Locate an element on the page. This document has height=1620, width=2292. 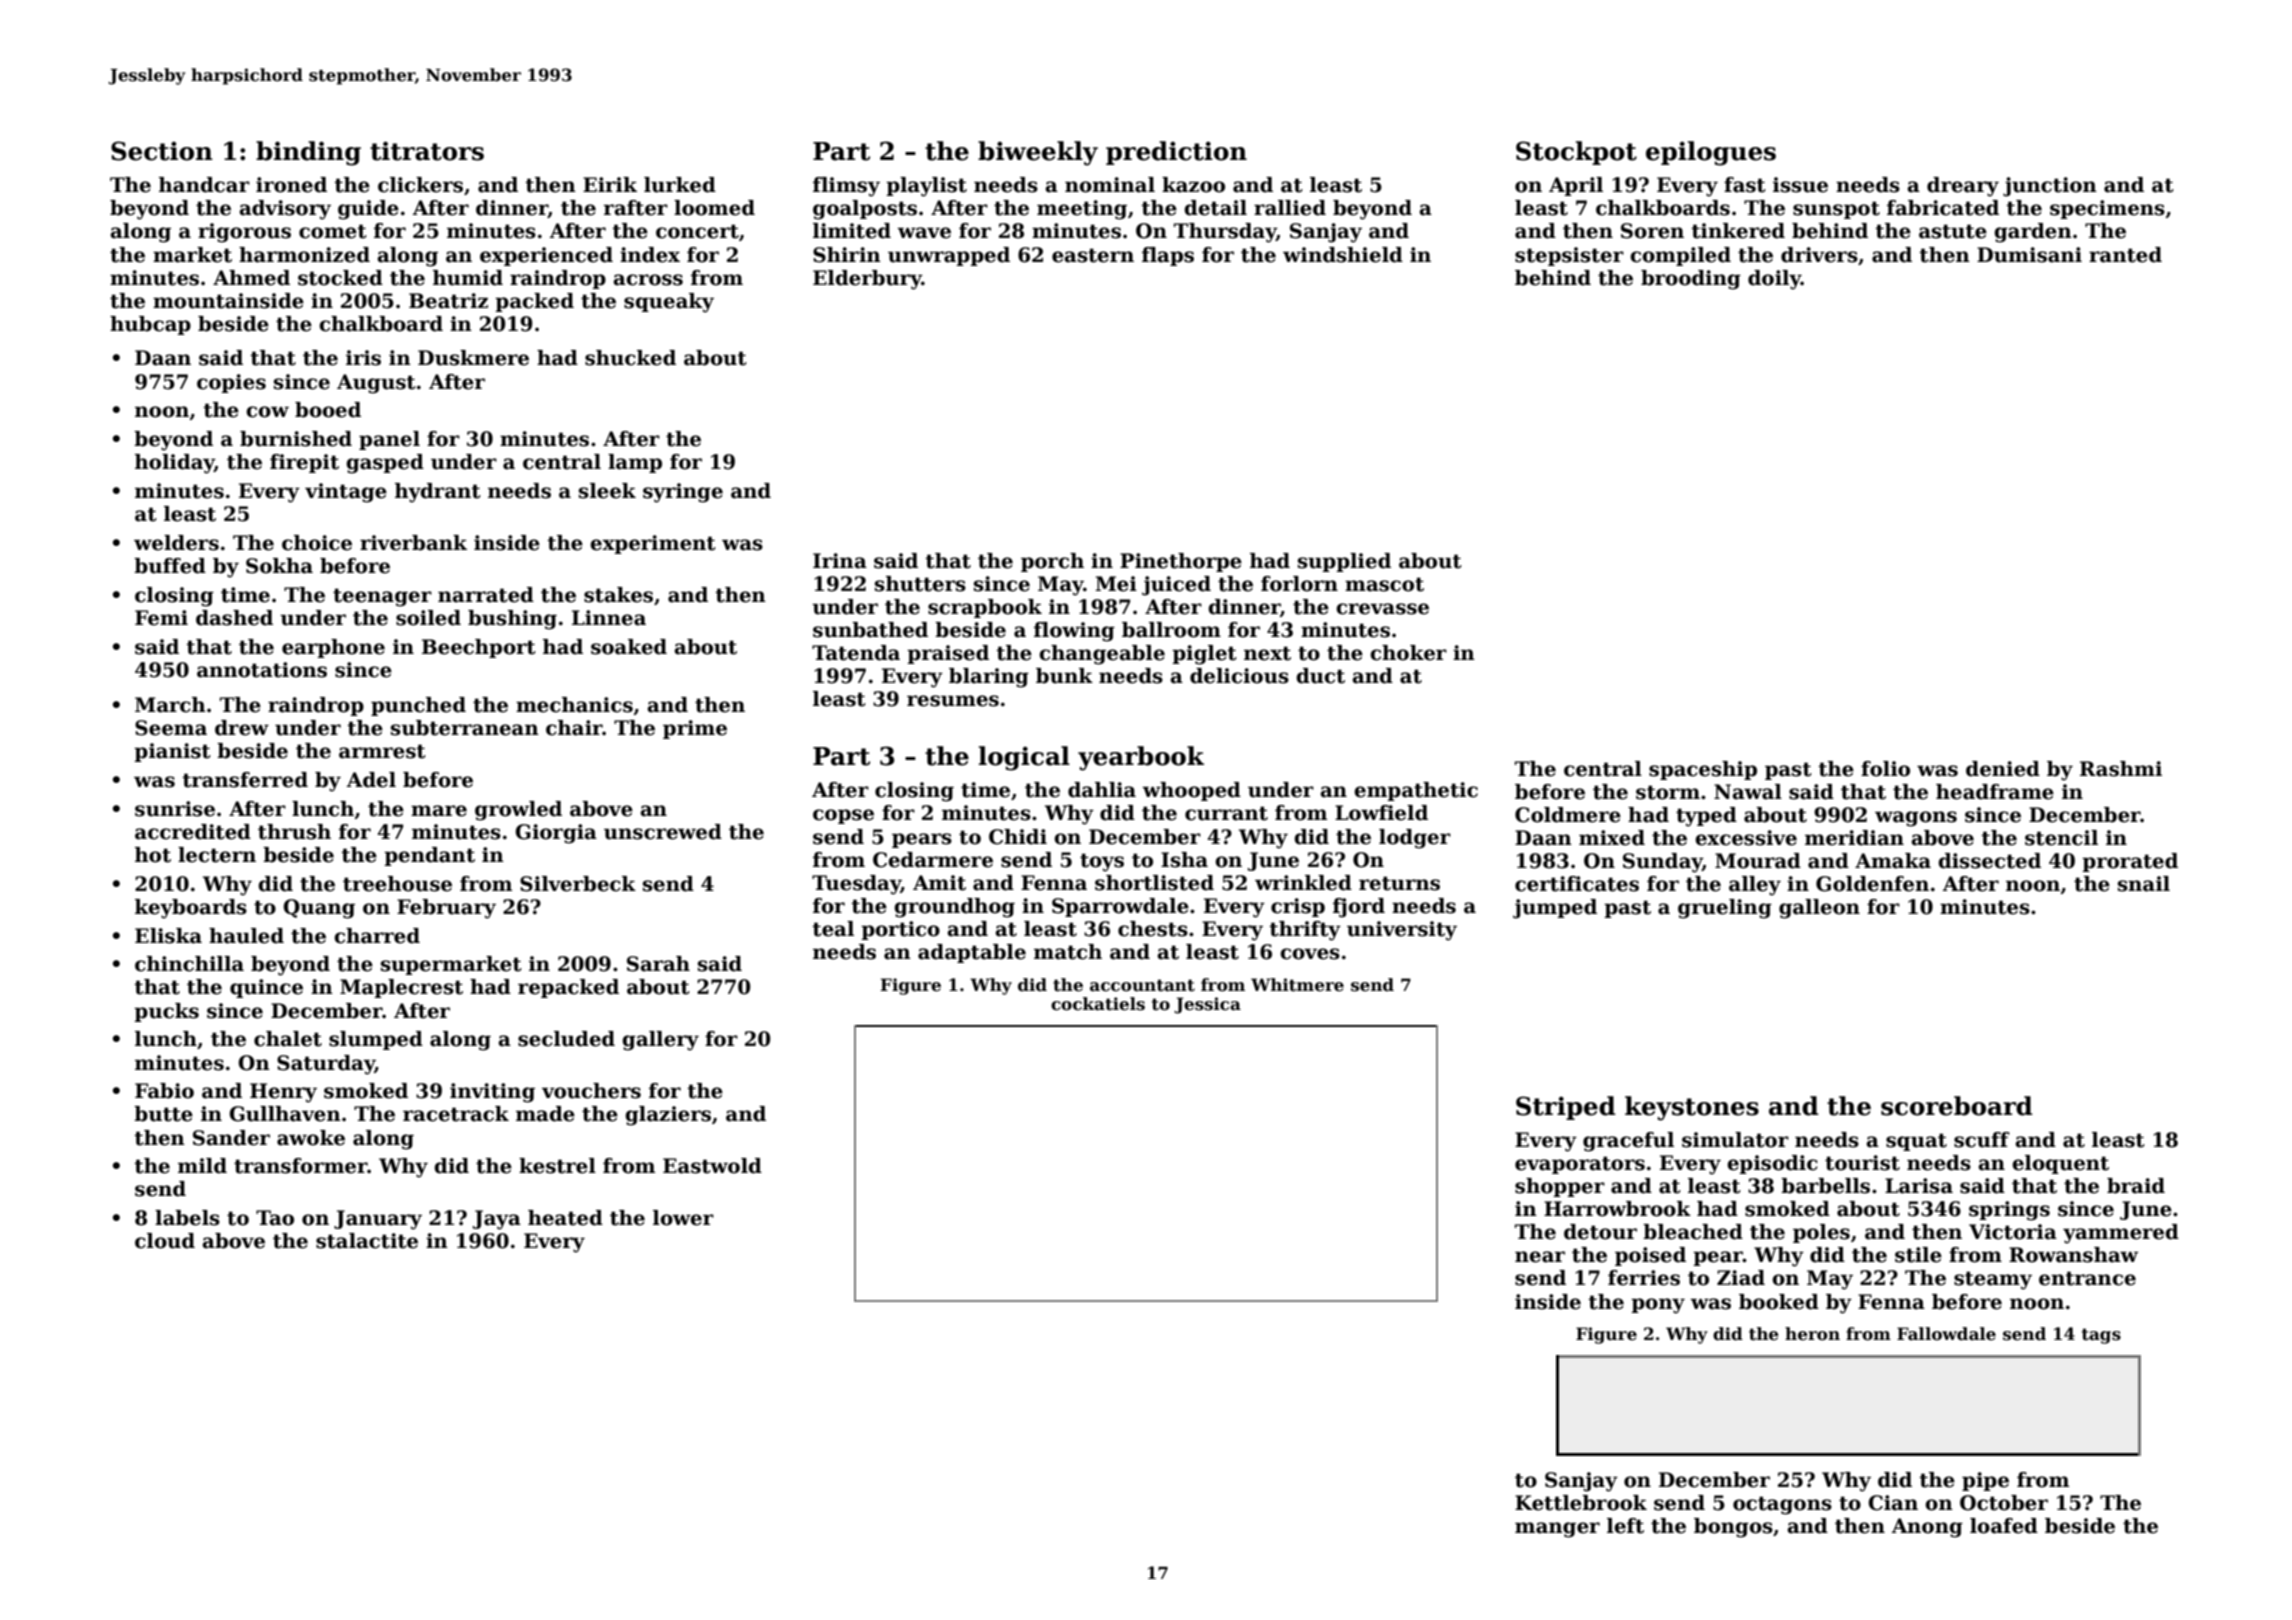
ranted is located at coordinates (2125, 255).
